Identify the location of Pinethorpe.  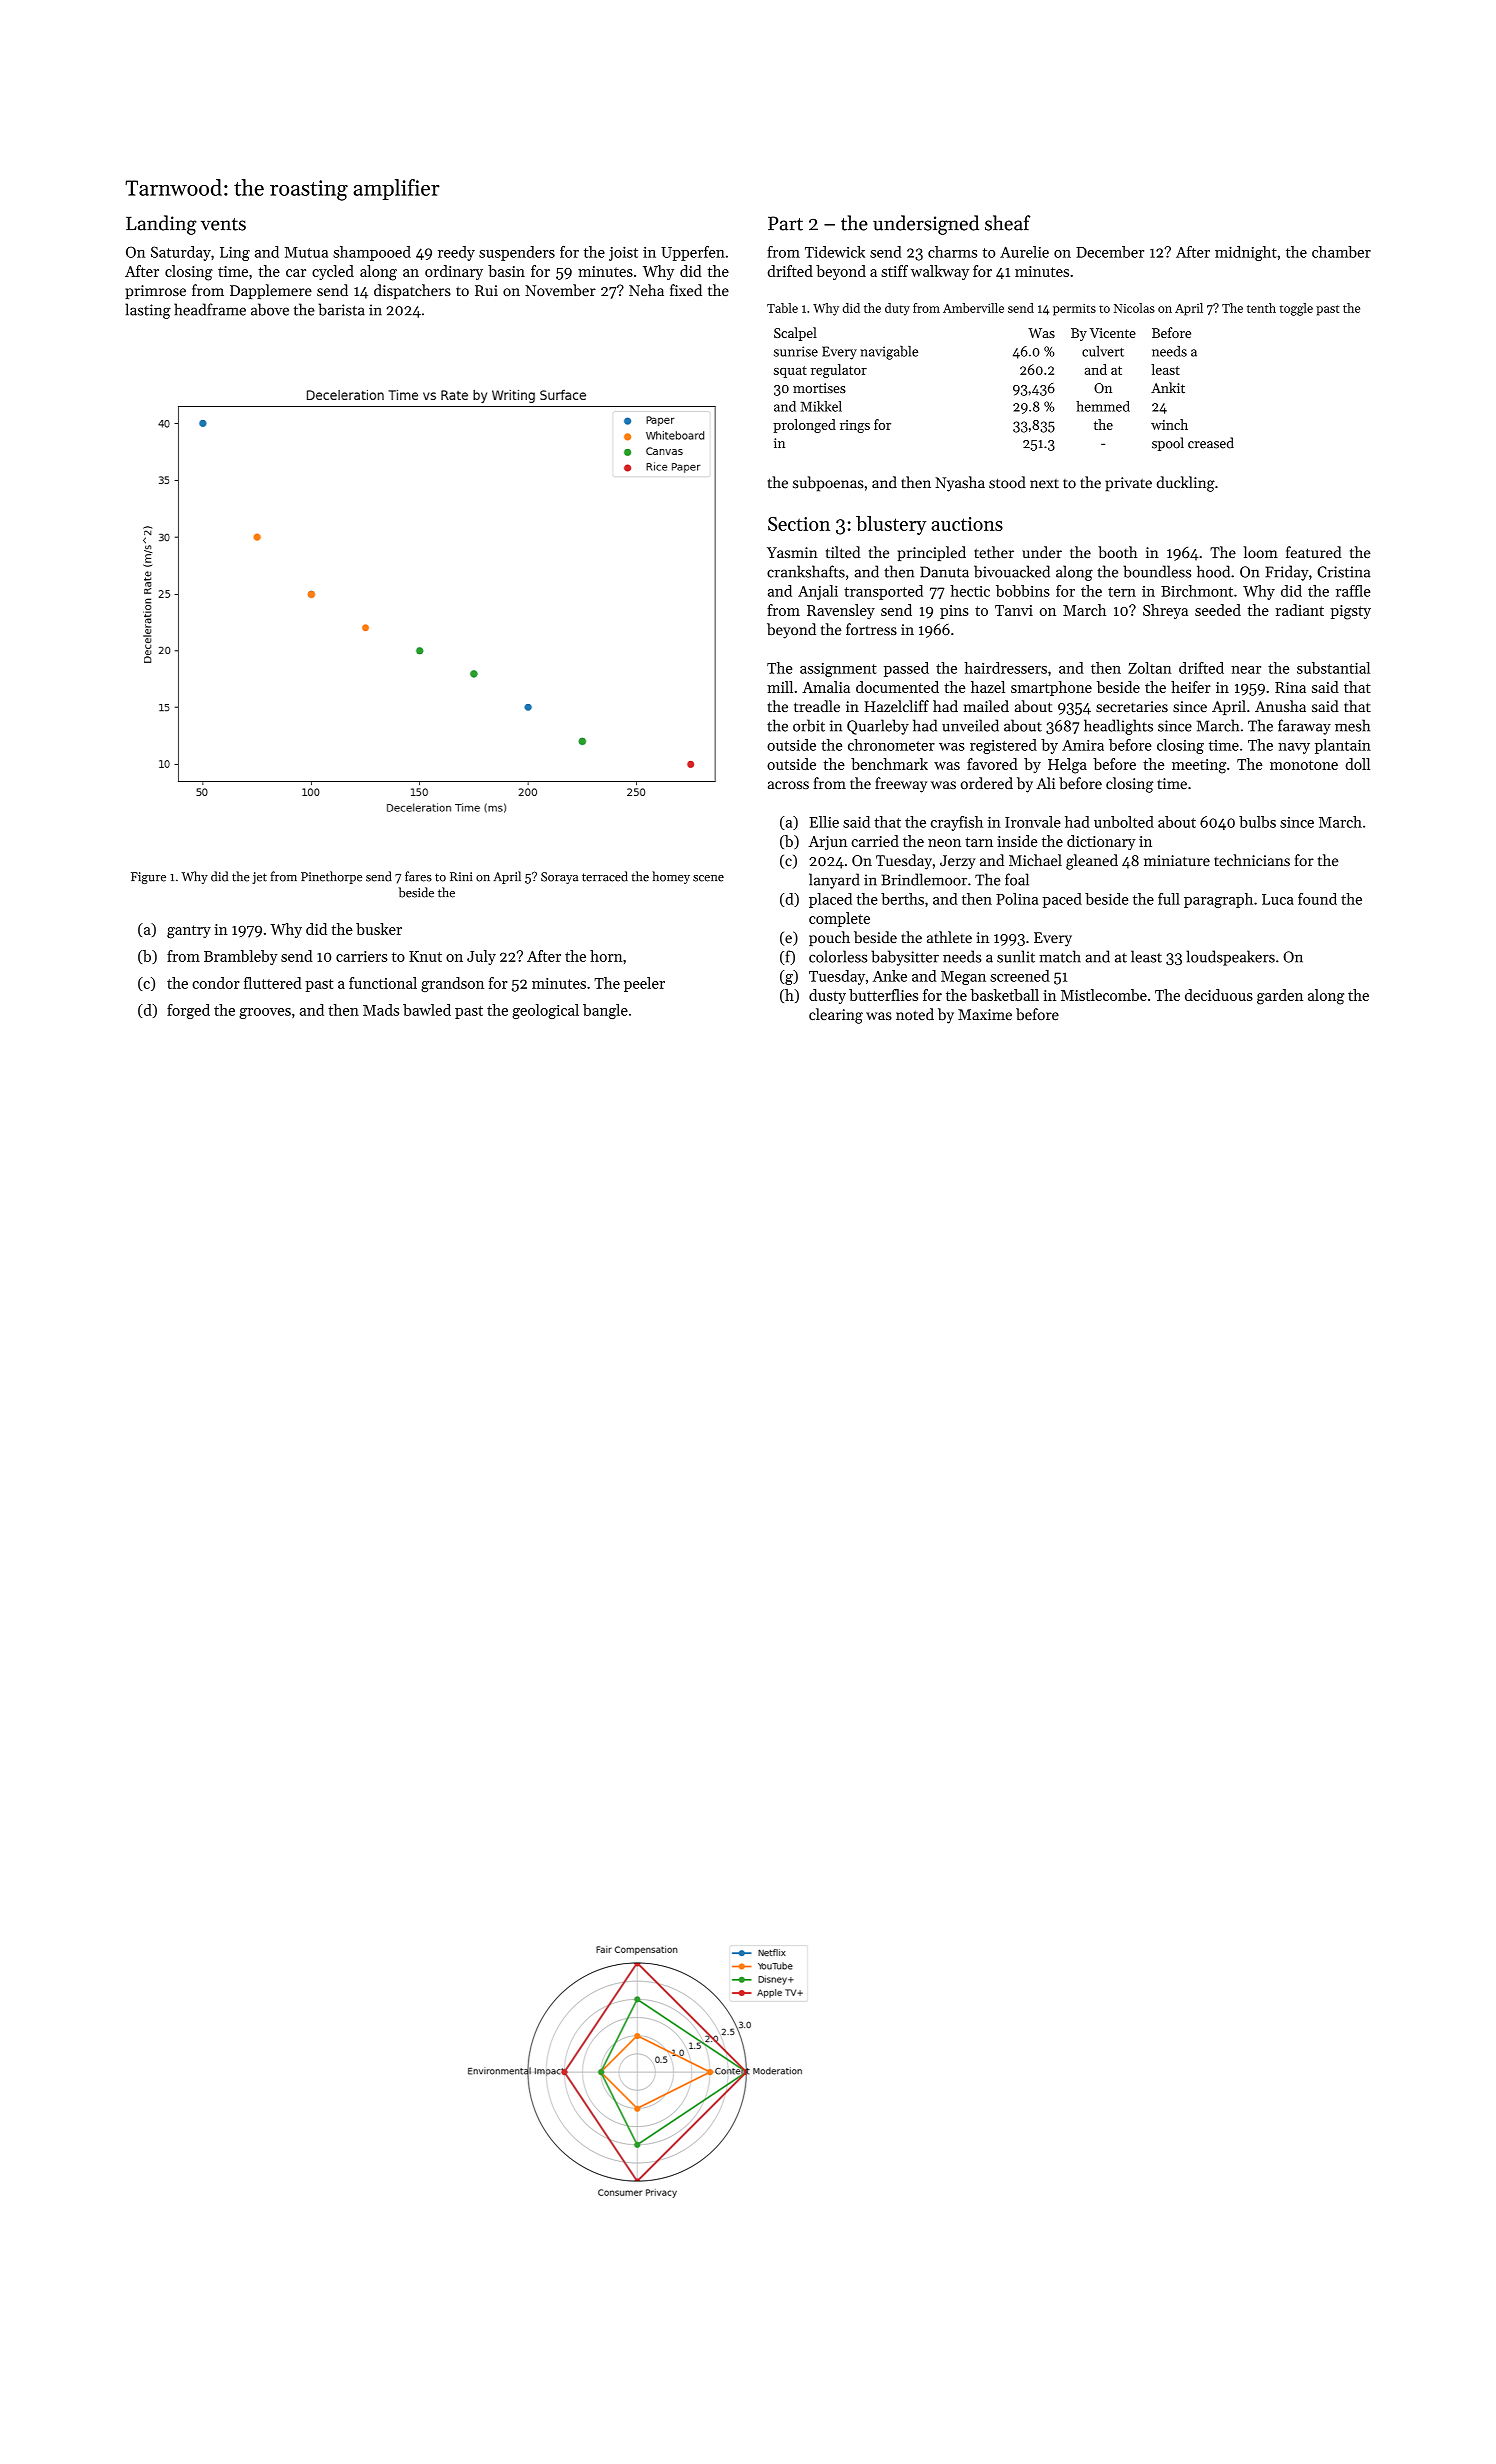
(331, 877).
